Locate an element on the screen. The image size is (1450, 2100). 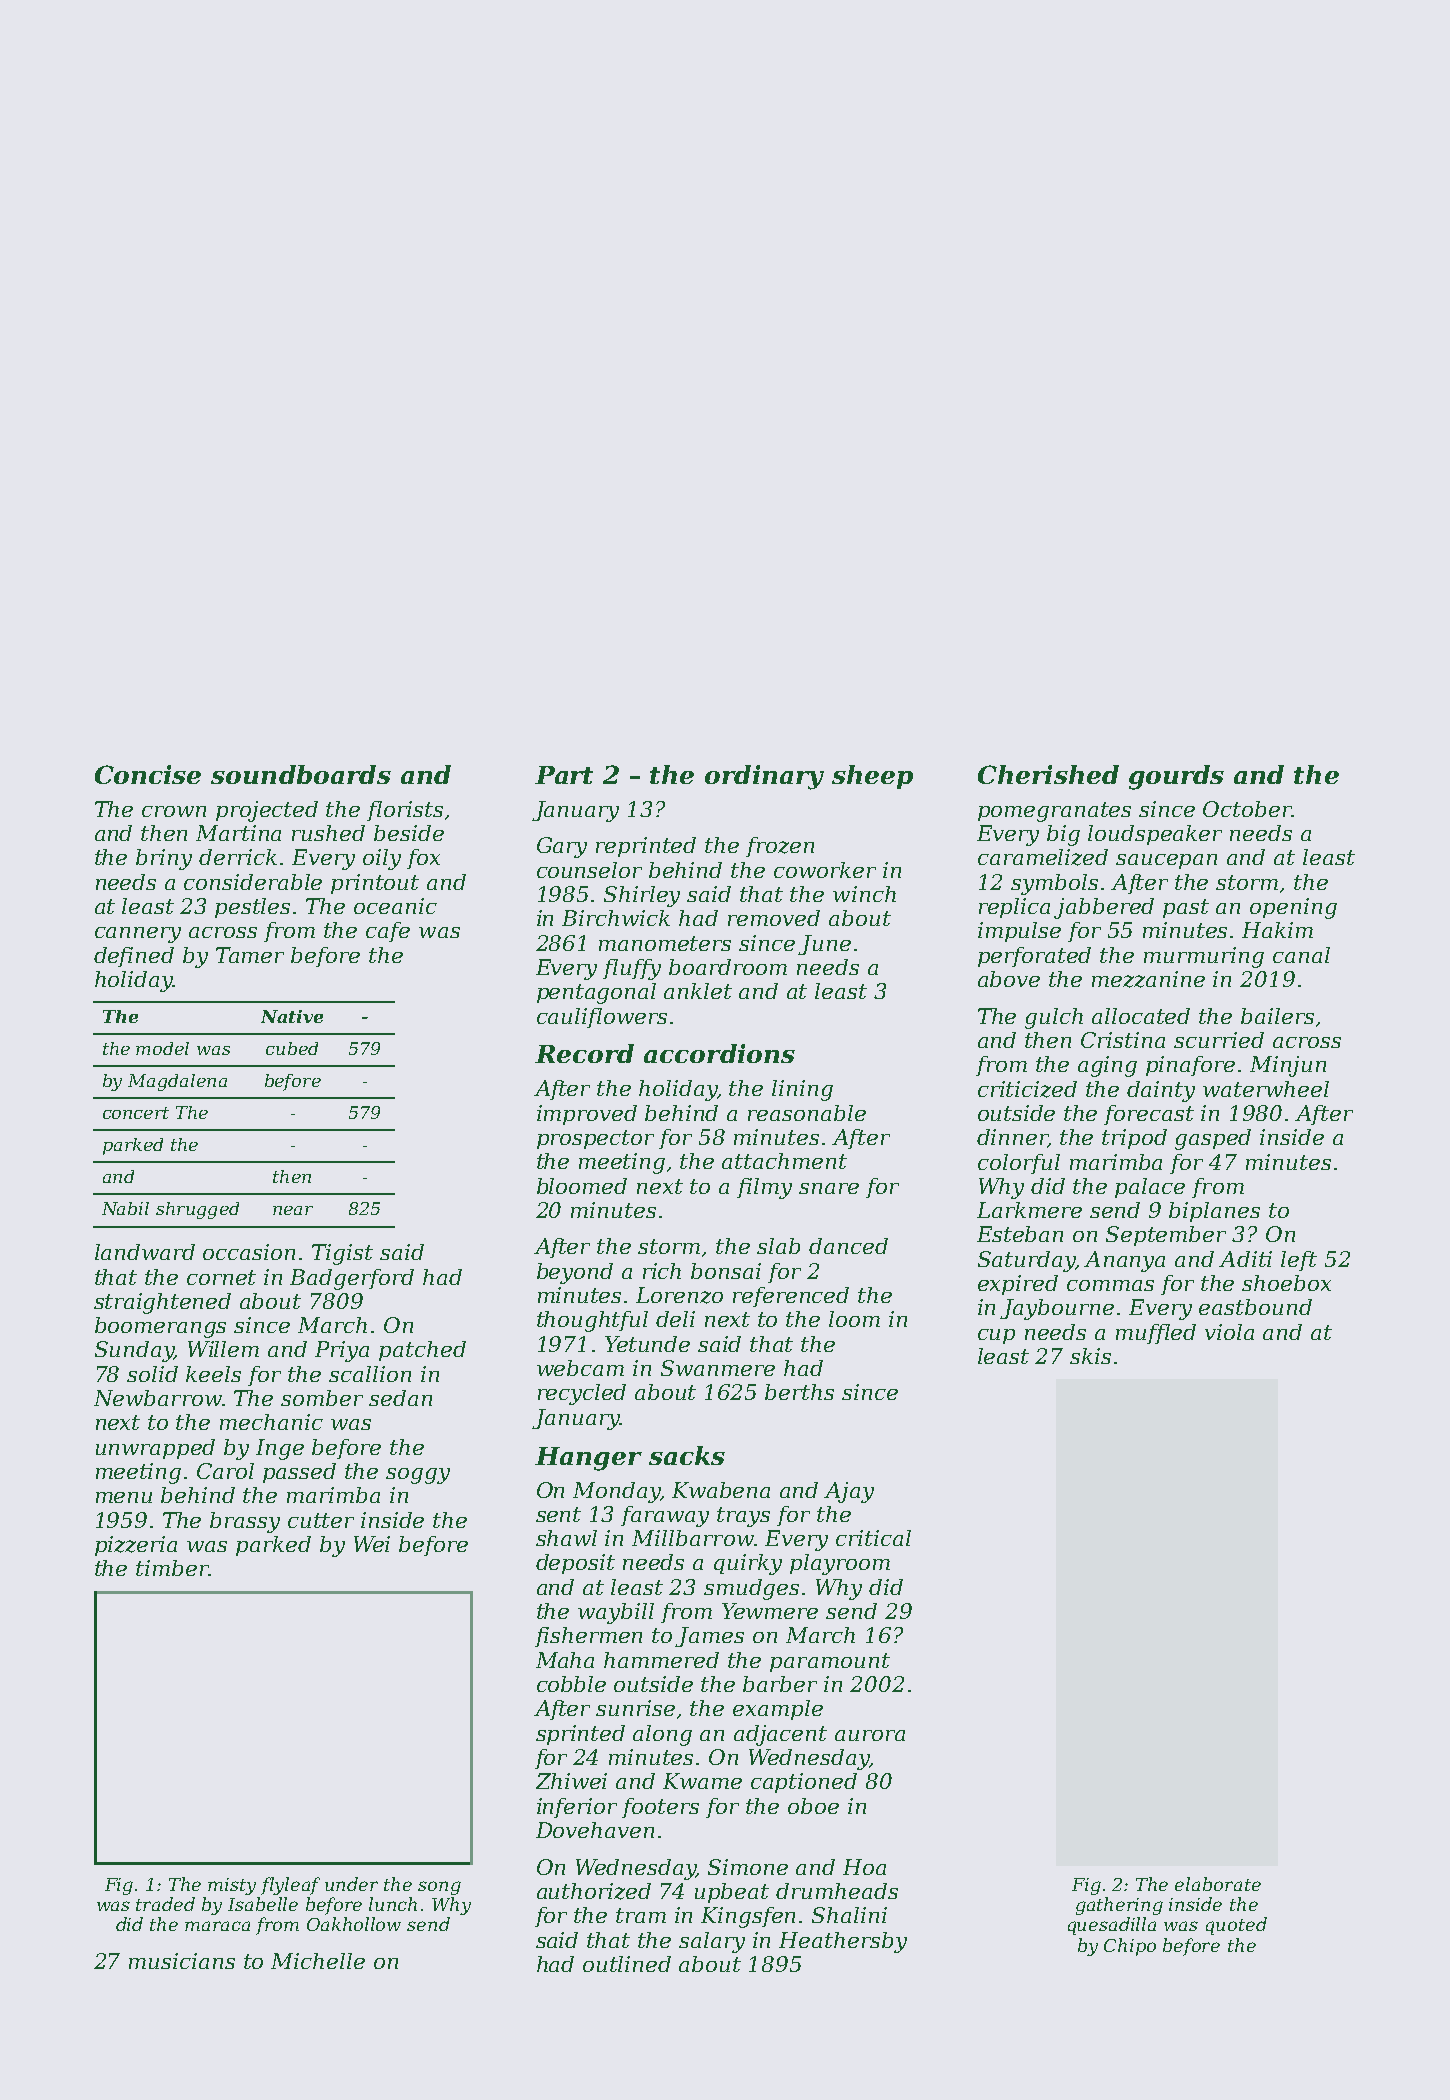
playroom is located at coordinates (840, 1564).
